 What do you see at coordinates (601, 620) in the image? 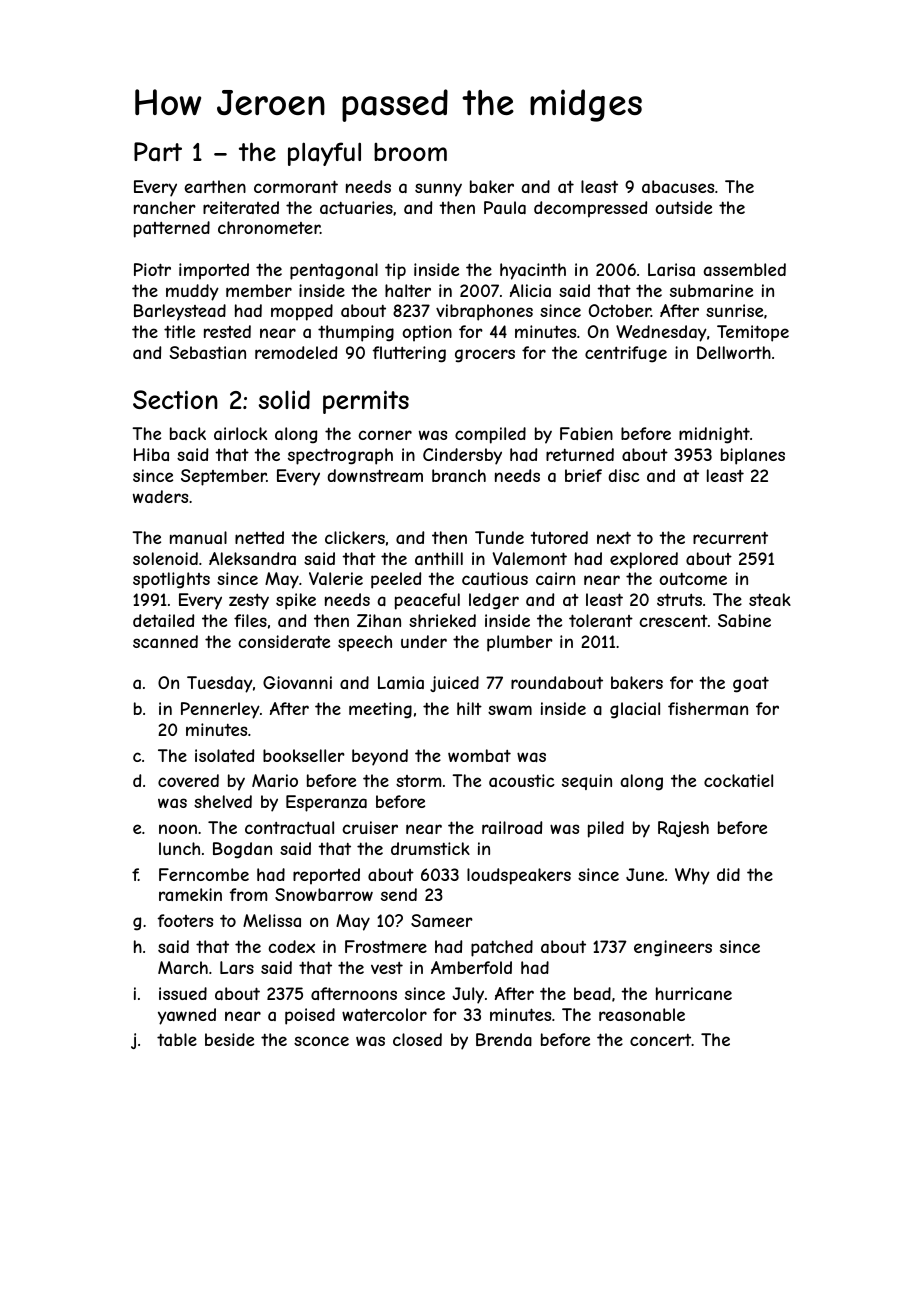
I see `tolerant` at bounding box center [601, 620].
